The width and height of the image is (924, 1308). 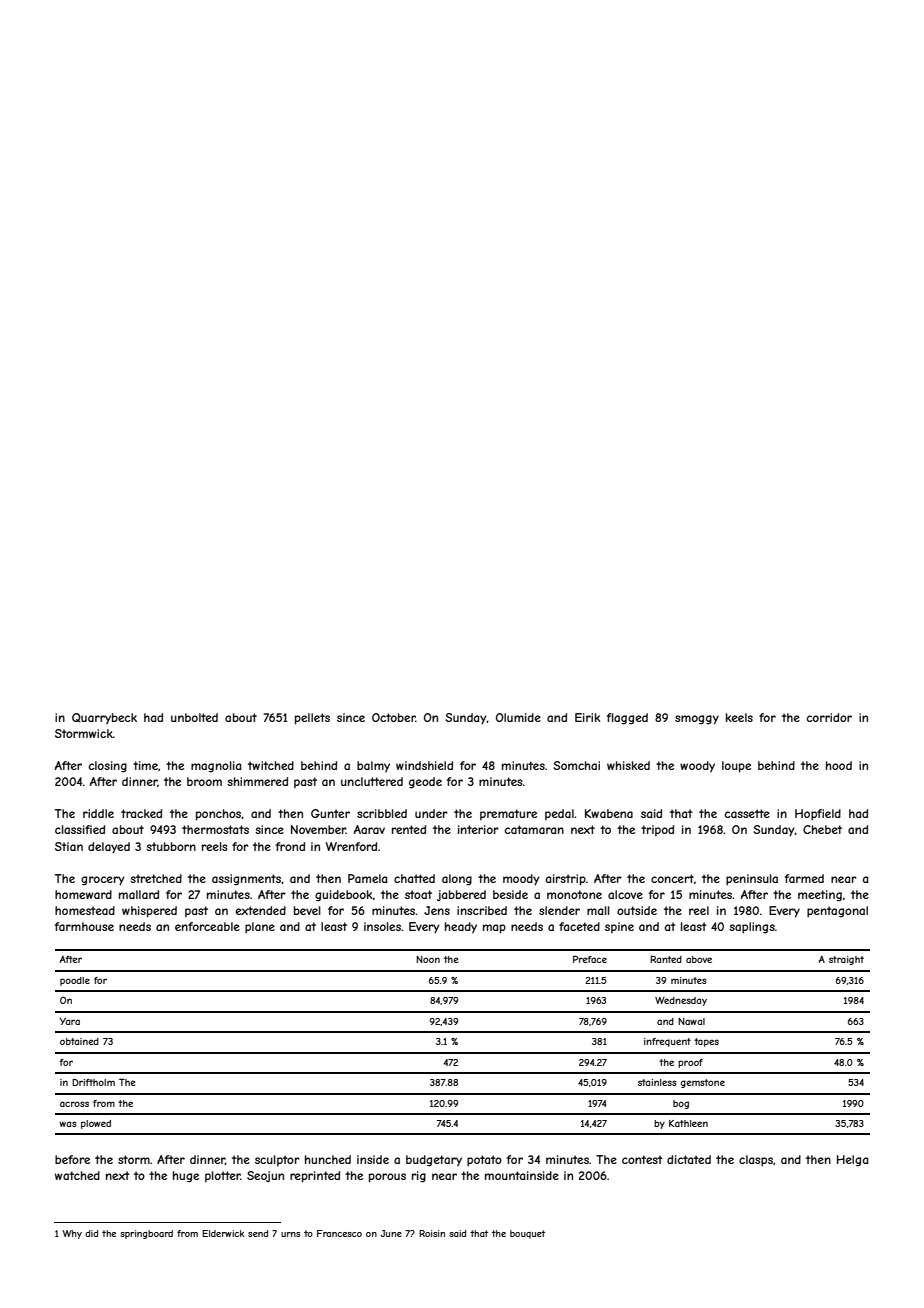 I want to click on outside, so click(x=637, y=910).
